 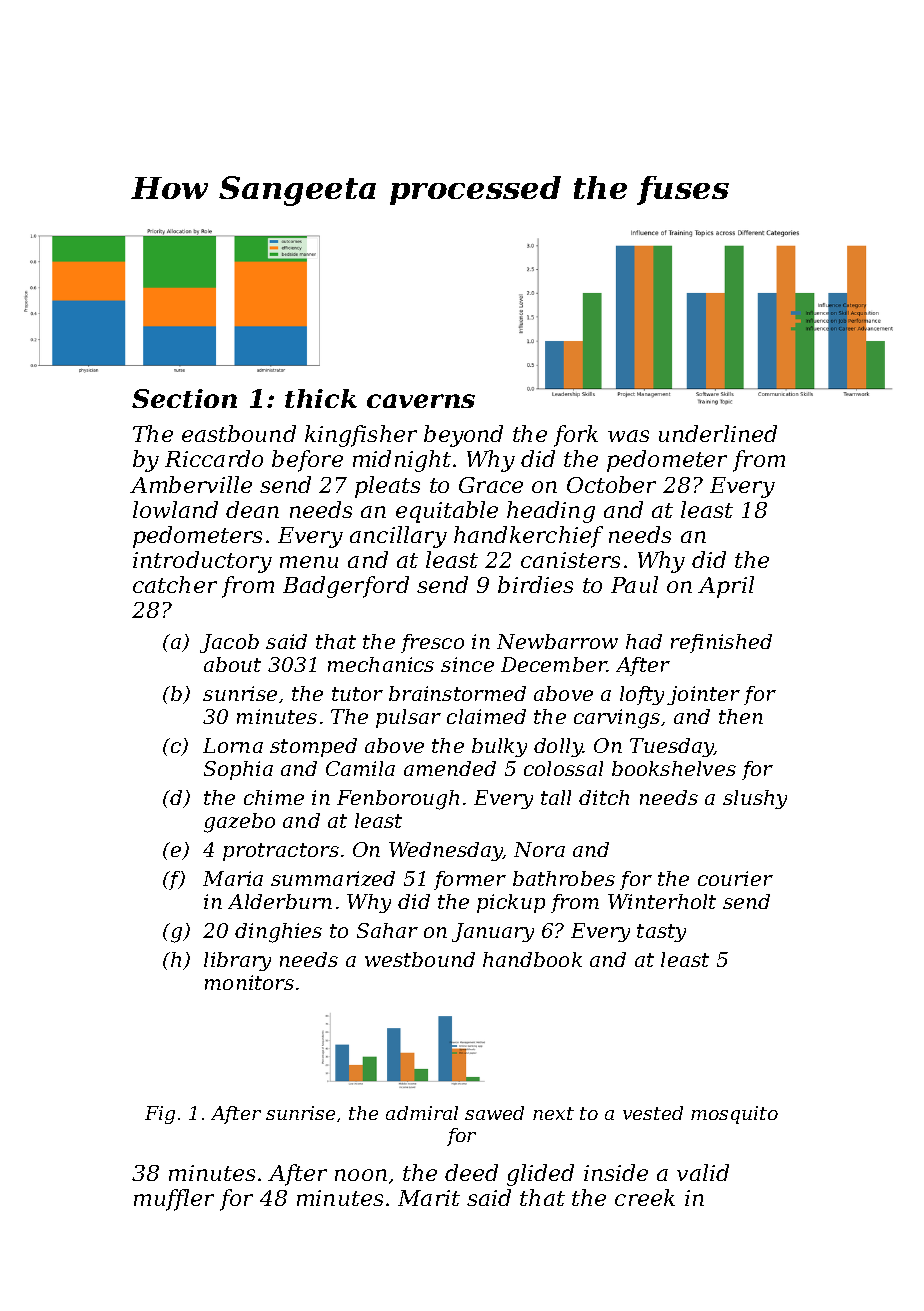 I want to click on midnight, so click(x=402, y=461).
